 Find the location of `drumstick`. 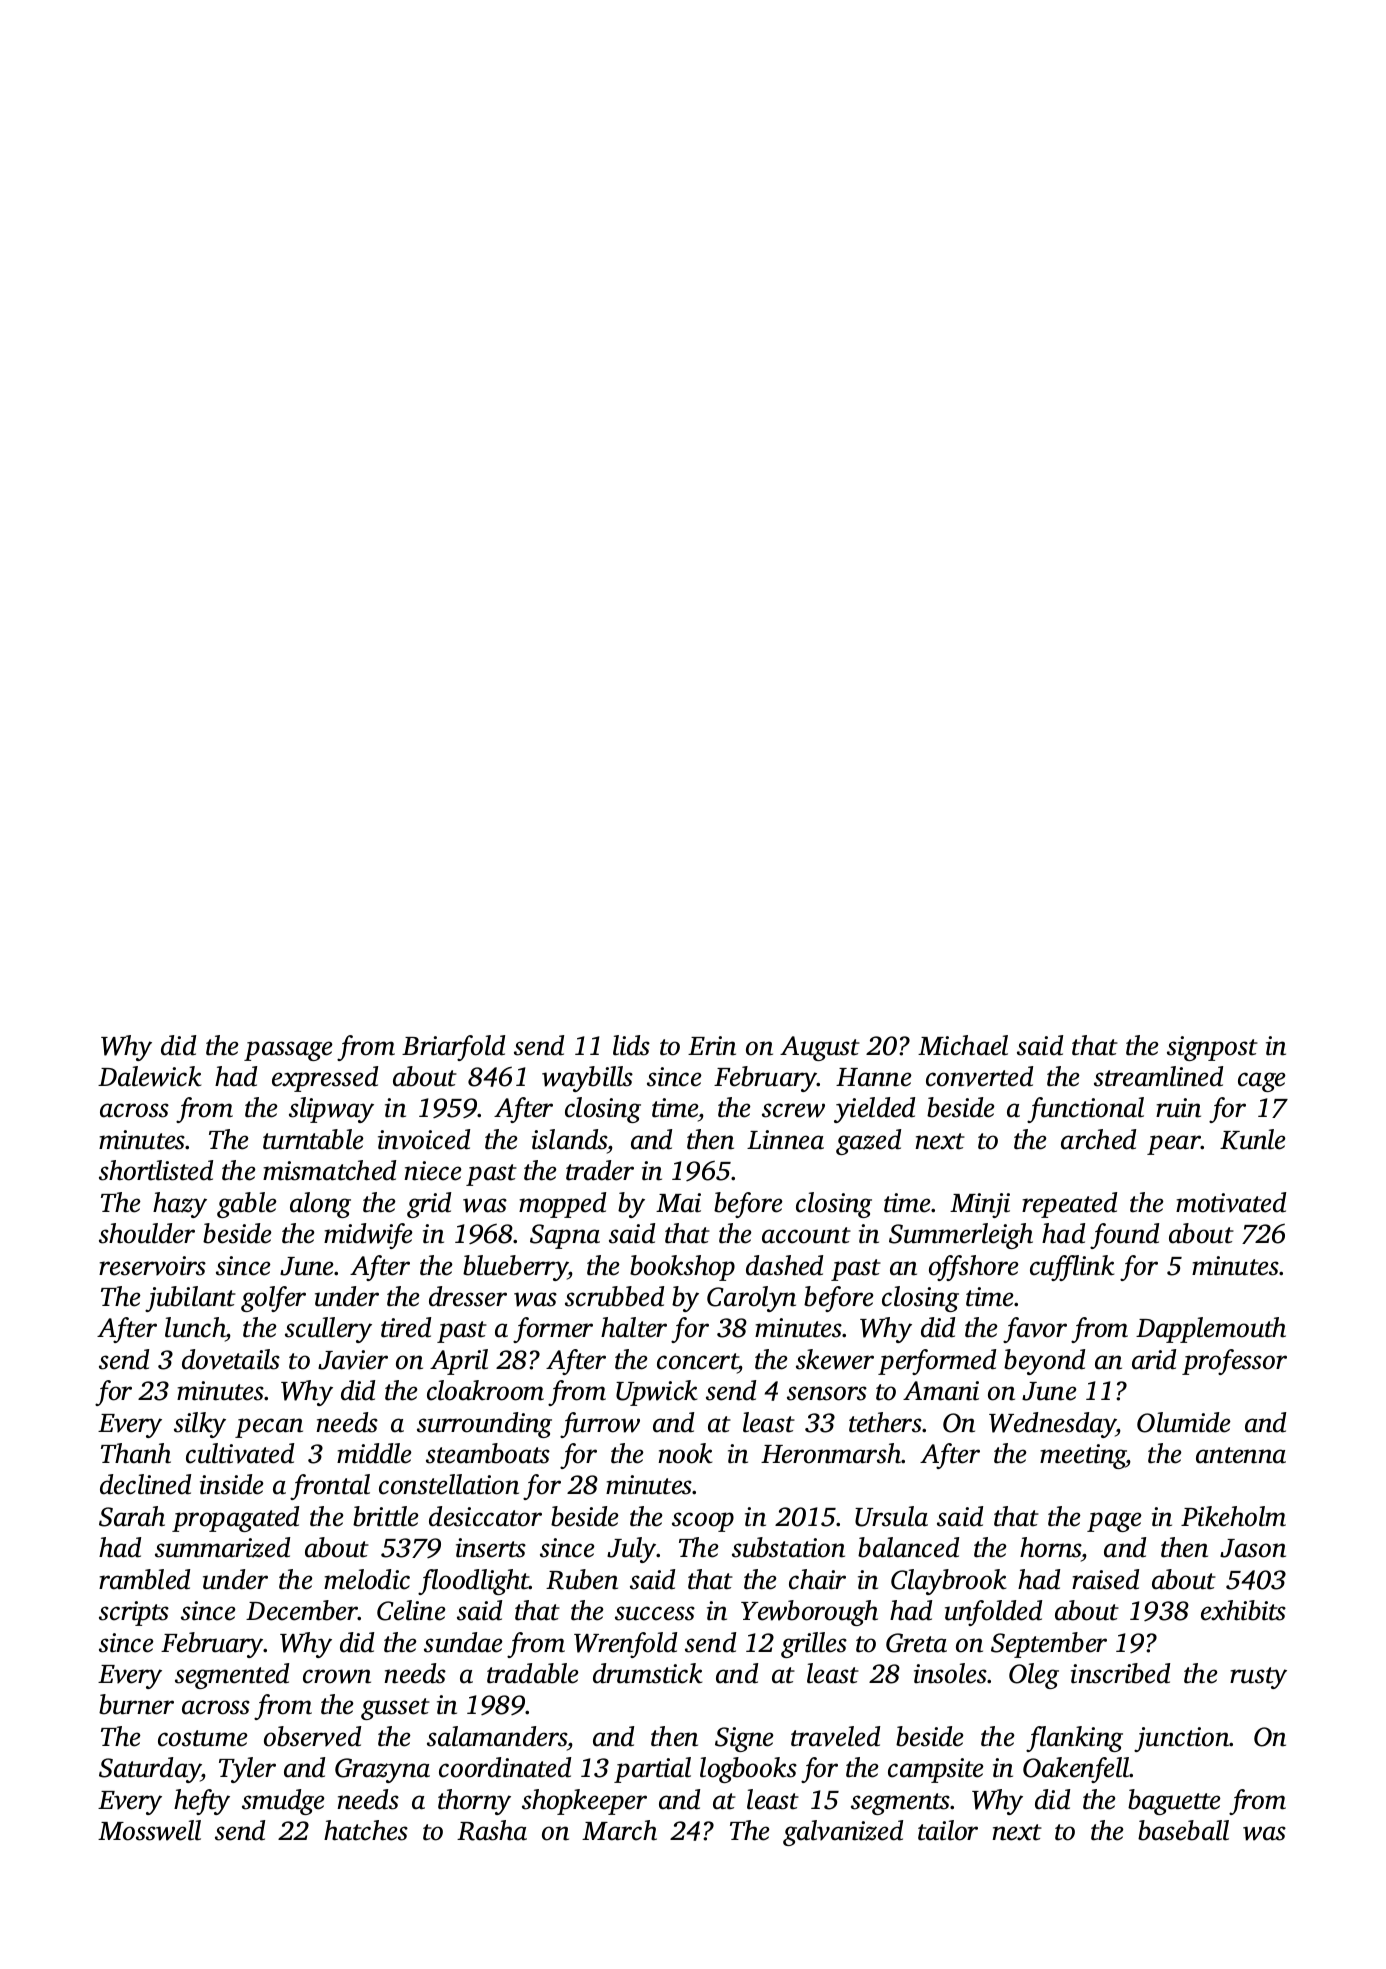

drumstick is located at coordinates (647, 1673).
